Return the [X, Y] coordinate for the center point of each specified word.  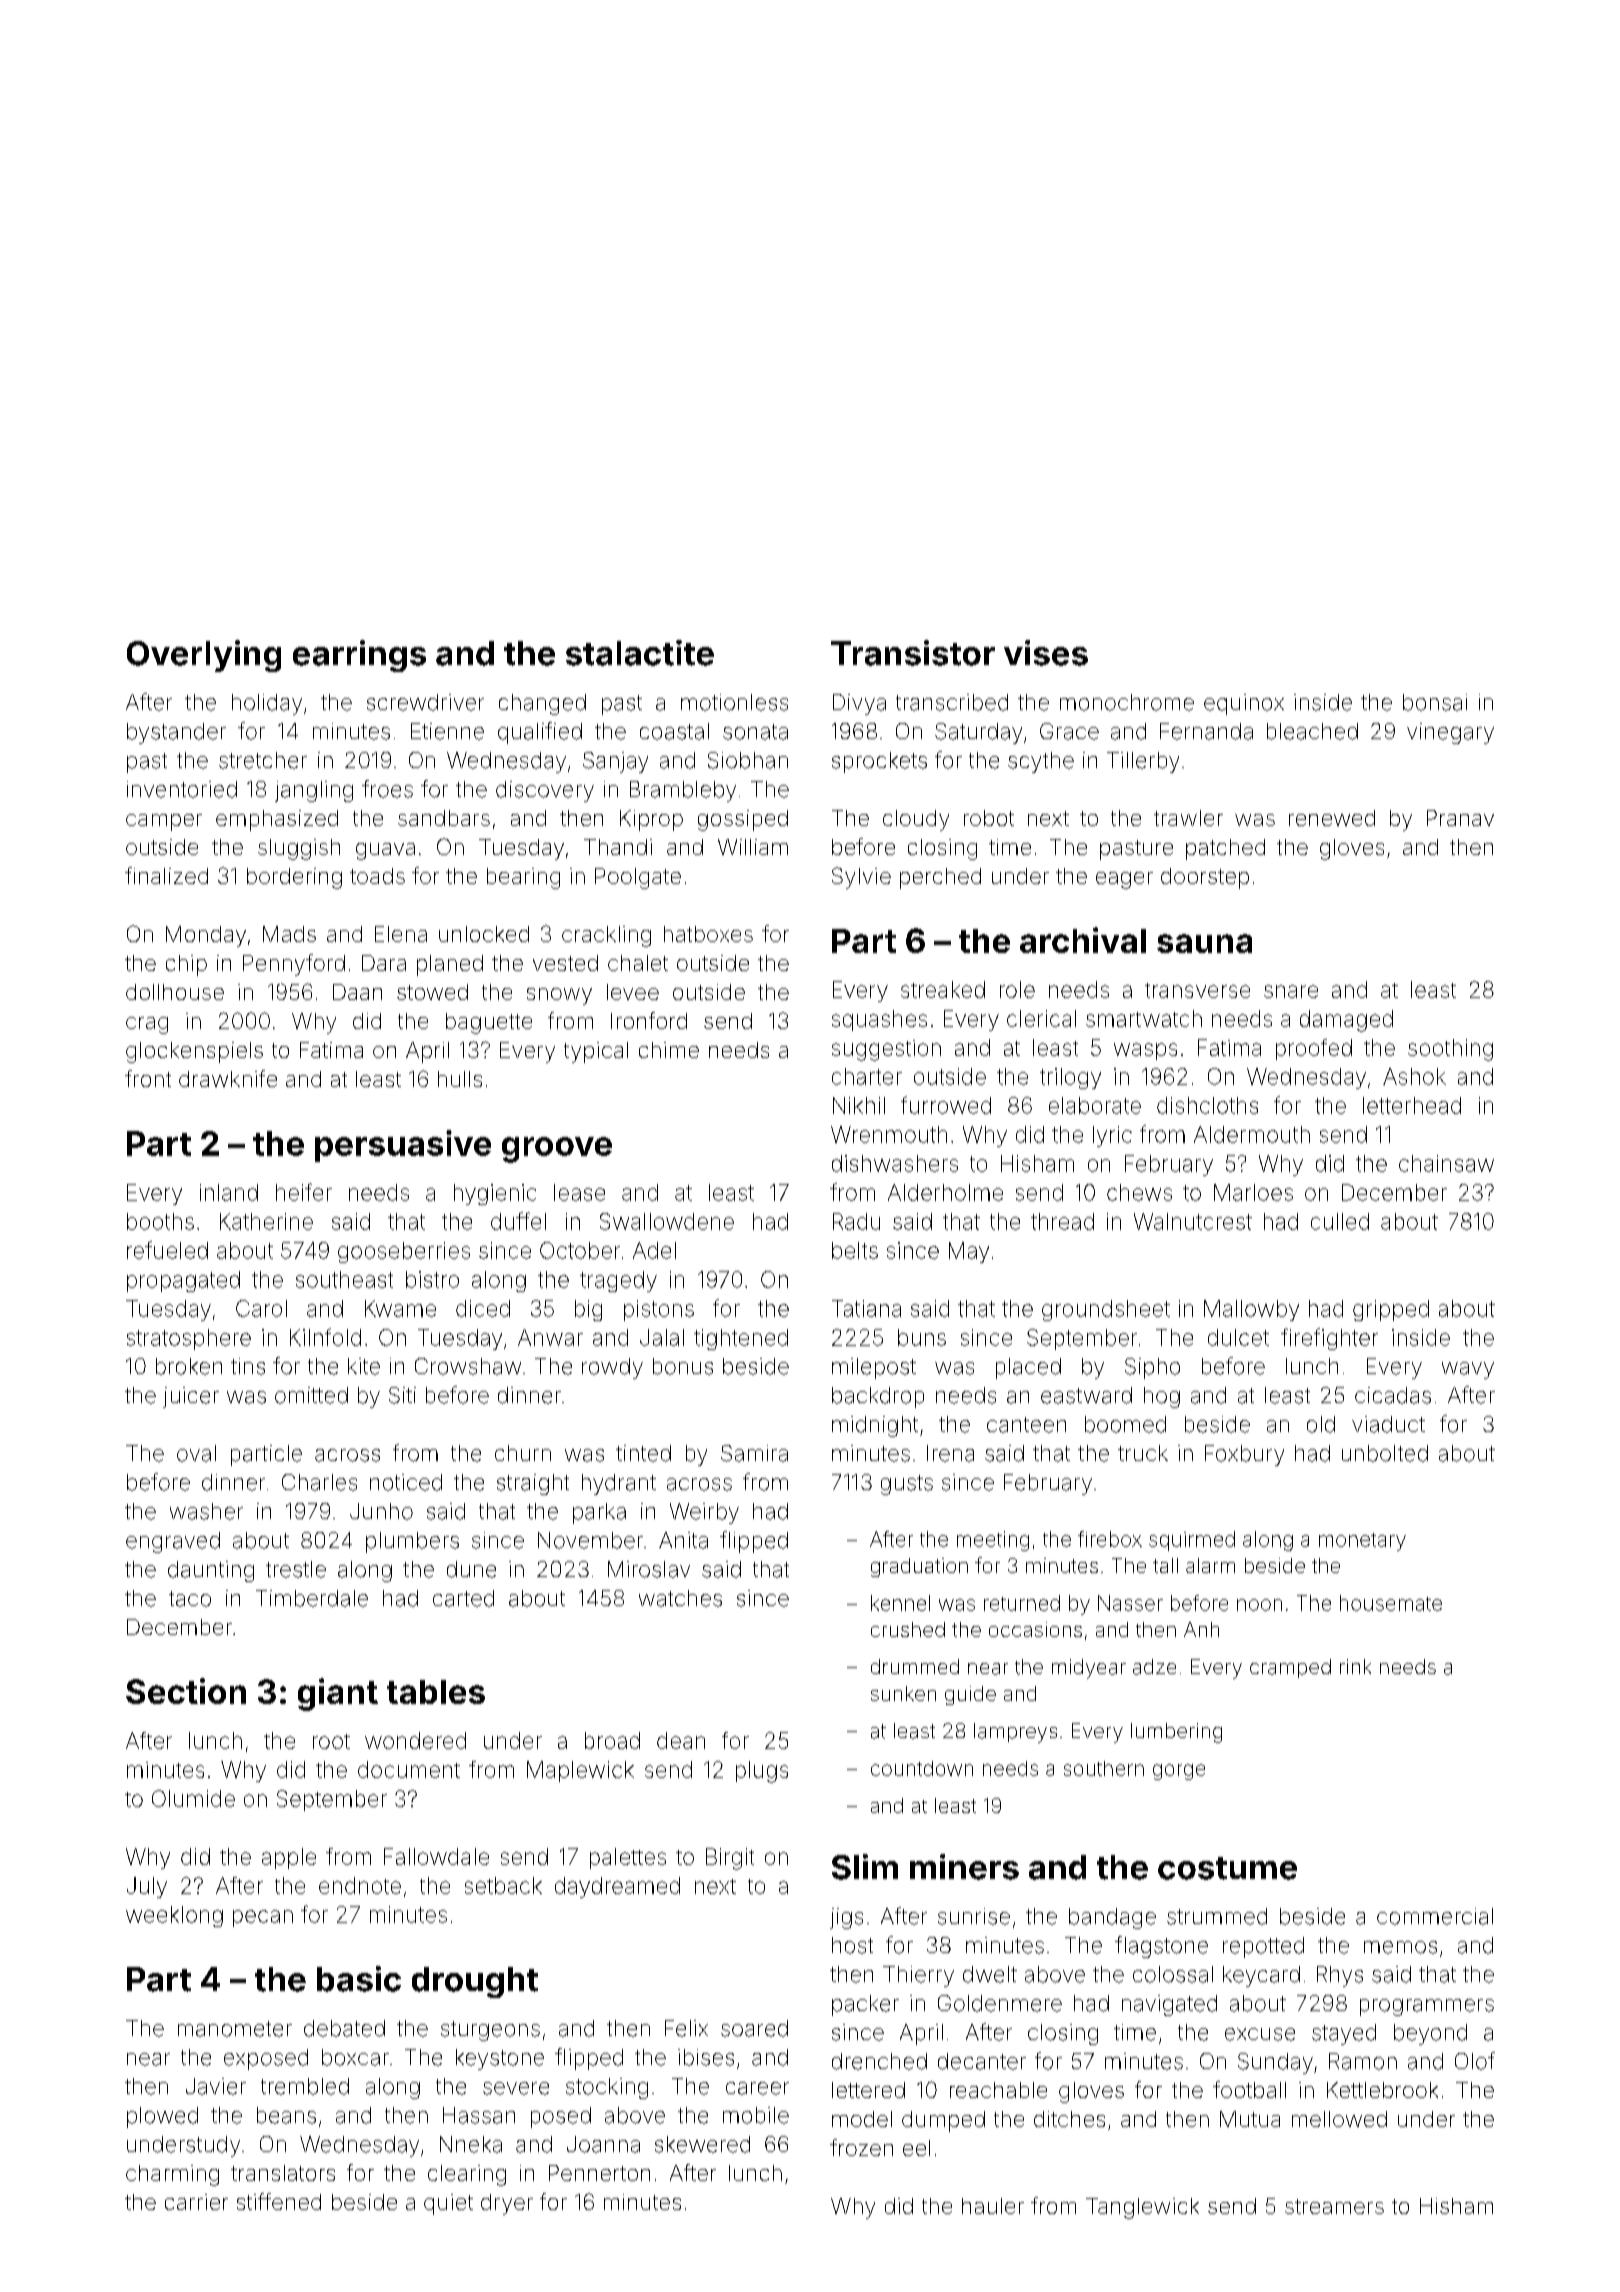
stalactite [640, 653]
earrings [359, 656]
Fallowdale [436, 1856]
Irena [950, 1453]
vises [1046, 653]
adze [1154, 1667]
